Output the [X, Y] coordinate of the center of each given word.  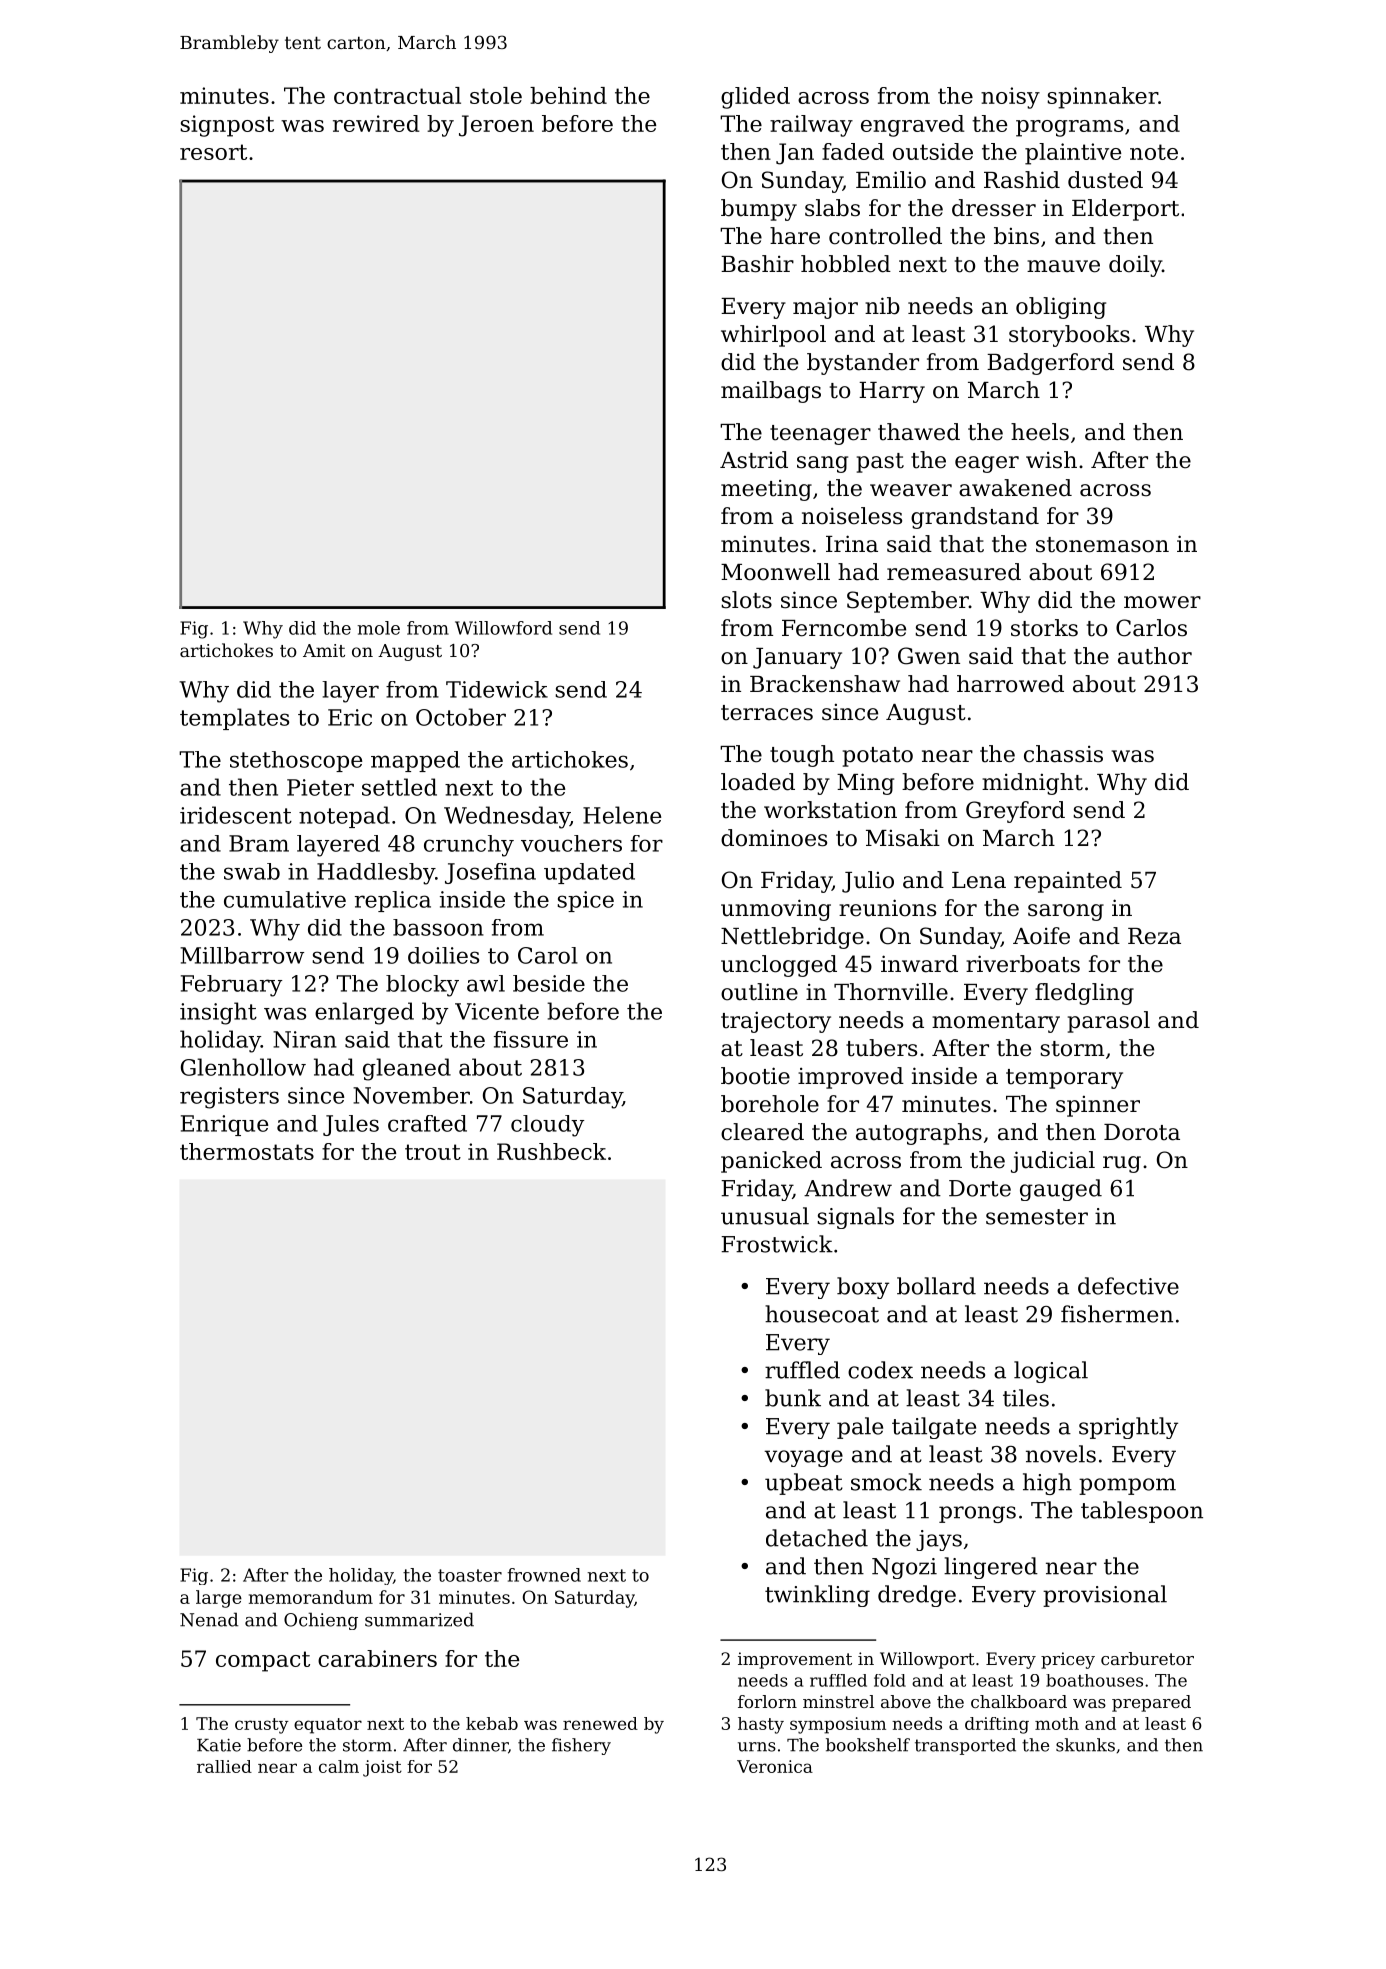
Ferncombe [844, 628]
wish [1051, 460]
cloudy [547, 1126]
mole [378, 628]
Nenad [209, 1619]
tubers [881, 1048]
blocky [422, 986]
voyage [803, 1458]
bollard [936, 1286]
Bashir [757, 264]
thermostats [247, 1151]
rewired [376, 123]
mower [1162, 602]
